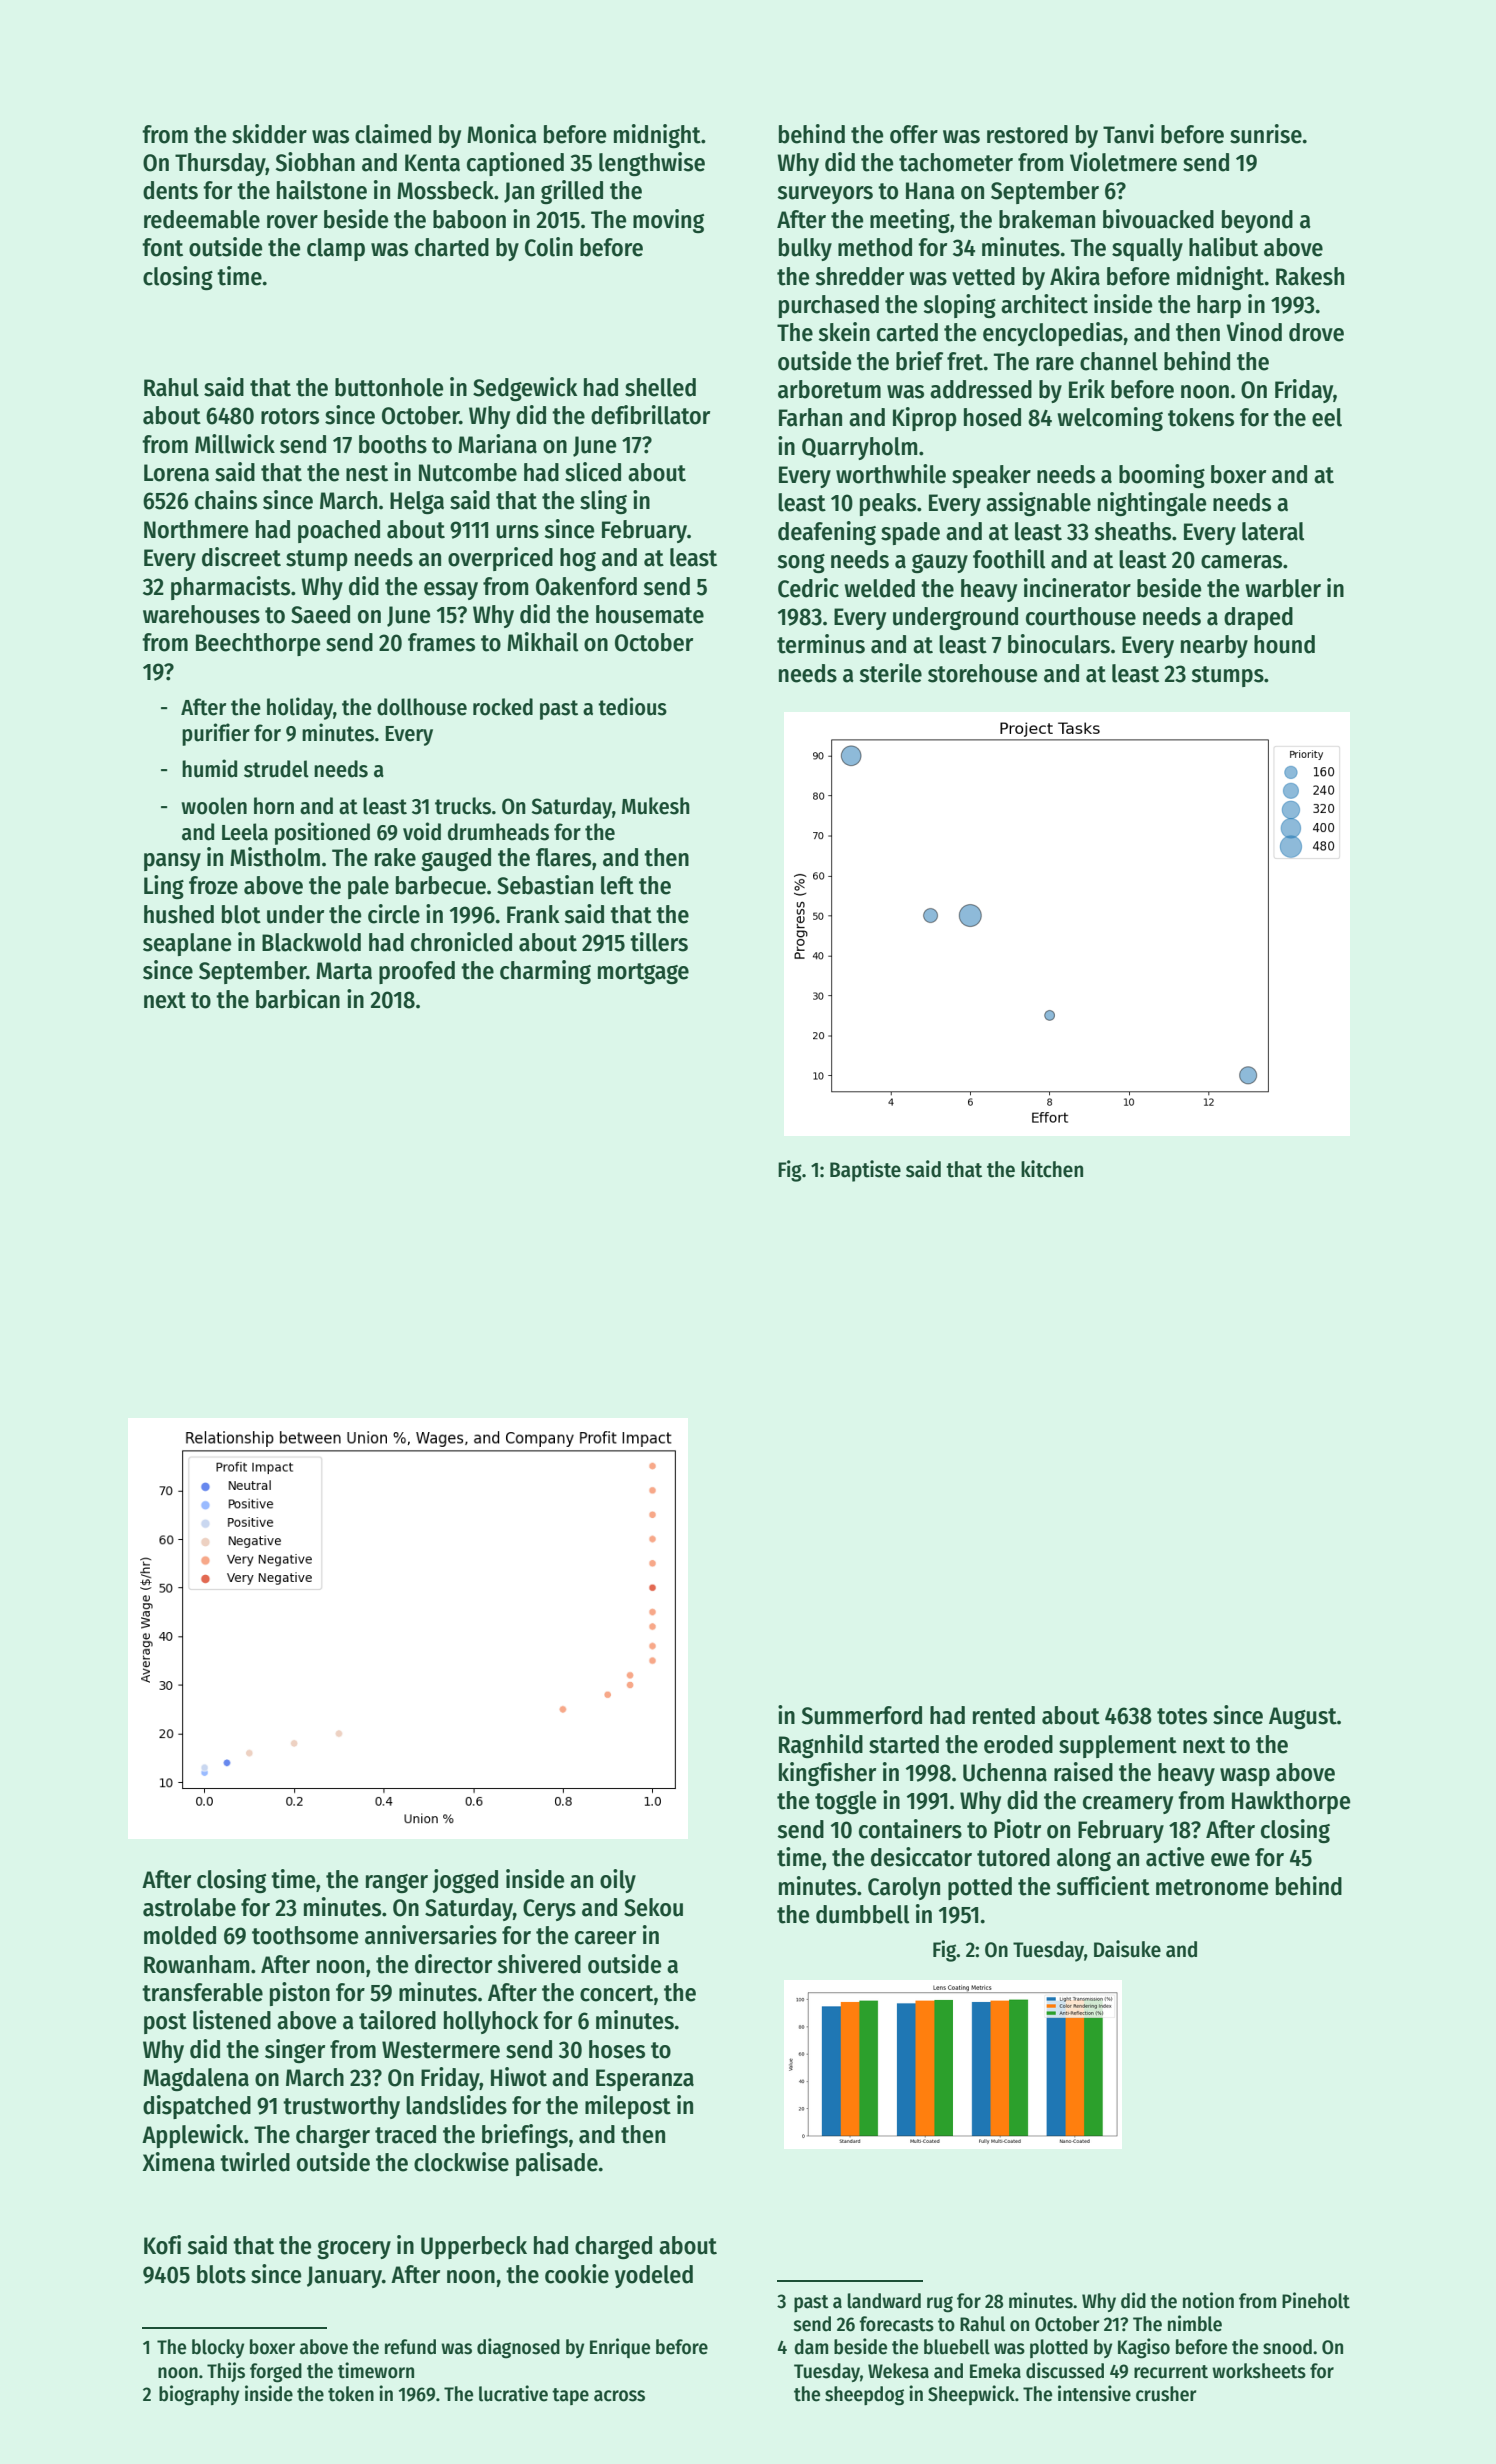  I want to click on eroded, so click(1018, 1744).
